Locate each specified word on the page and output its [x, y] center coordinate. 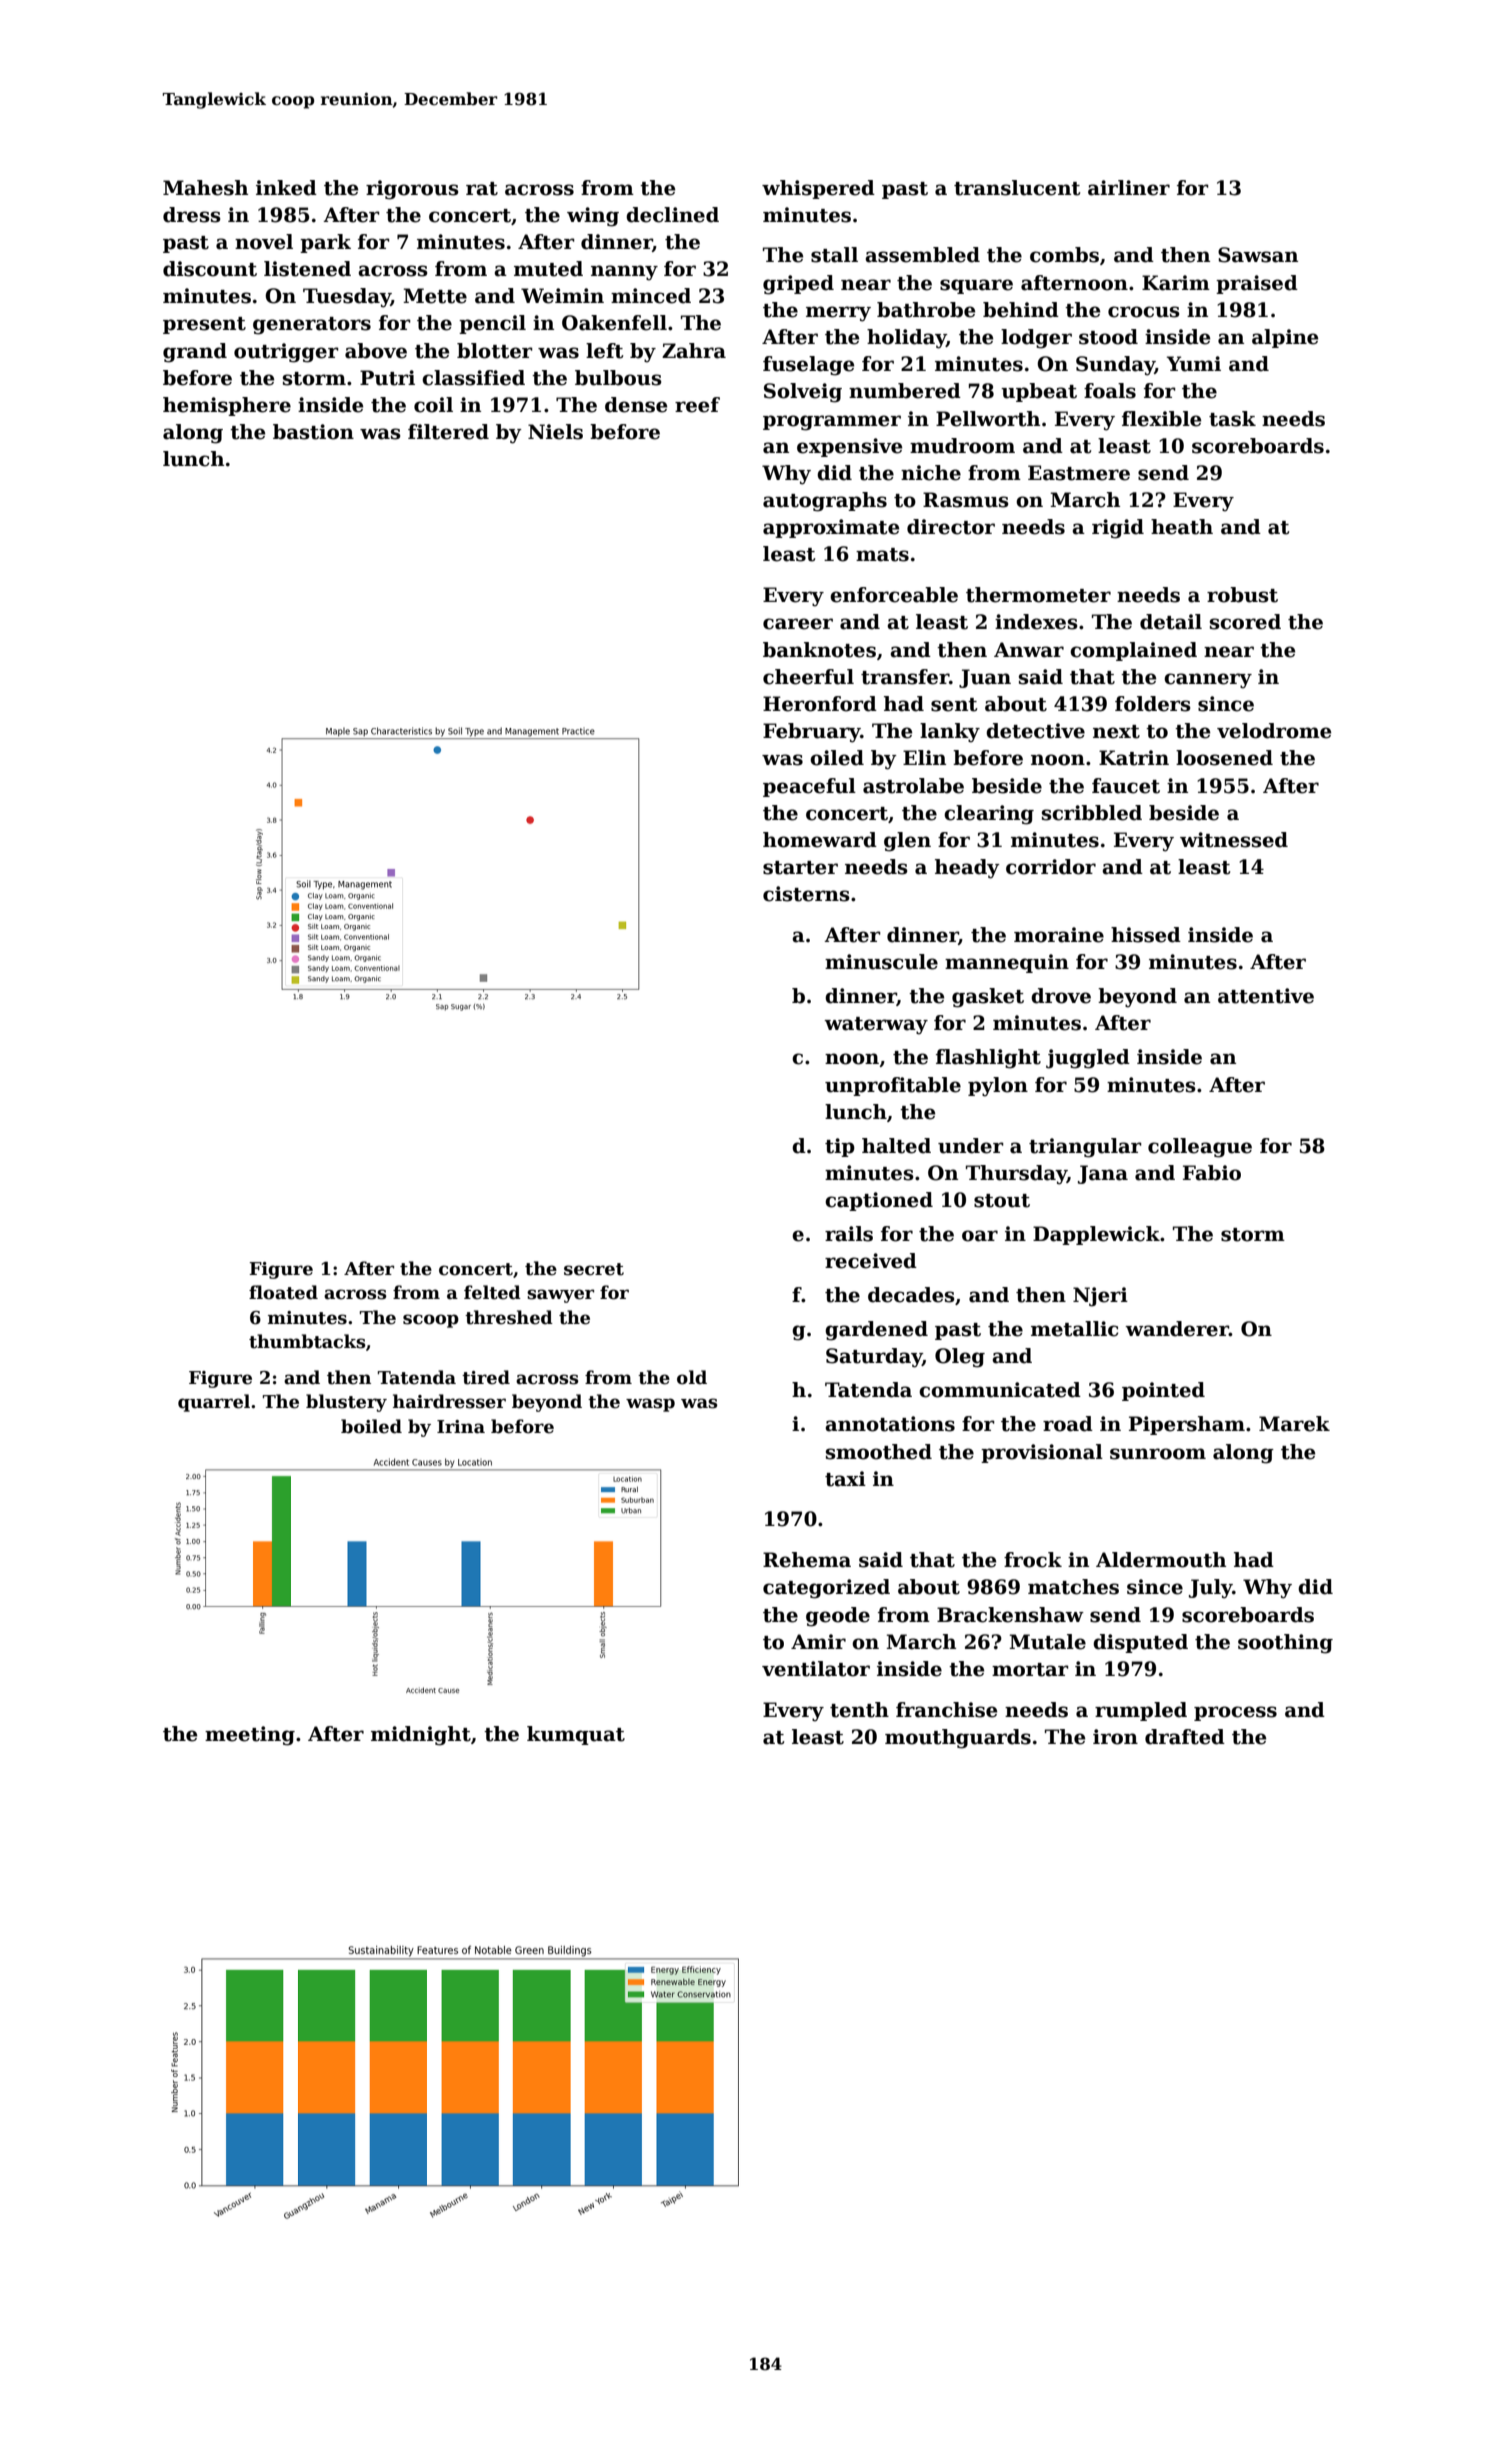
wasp [650, 1405]
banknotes [819, 650]
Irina [461, 1427]
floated [283, 1292]
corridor [1051, 867]
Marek [1294, 1424]
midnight [421, 1736]
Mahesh [205, 188]
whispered [818, 189]
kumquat [576, 1735]
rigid [1118, 529]
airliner [1129, 188]
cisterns [806, 894]
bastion [313, 432]
